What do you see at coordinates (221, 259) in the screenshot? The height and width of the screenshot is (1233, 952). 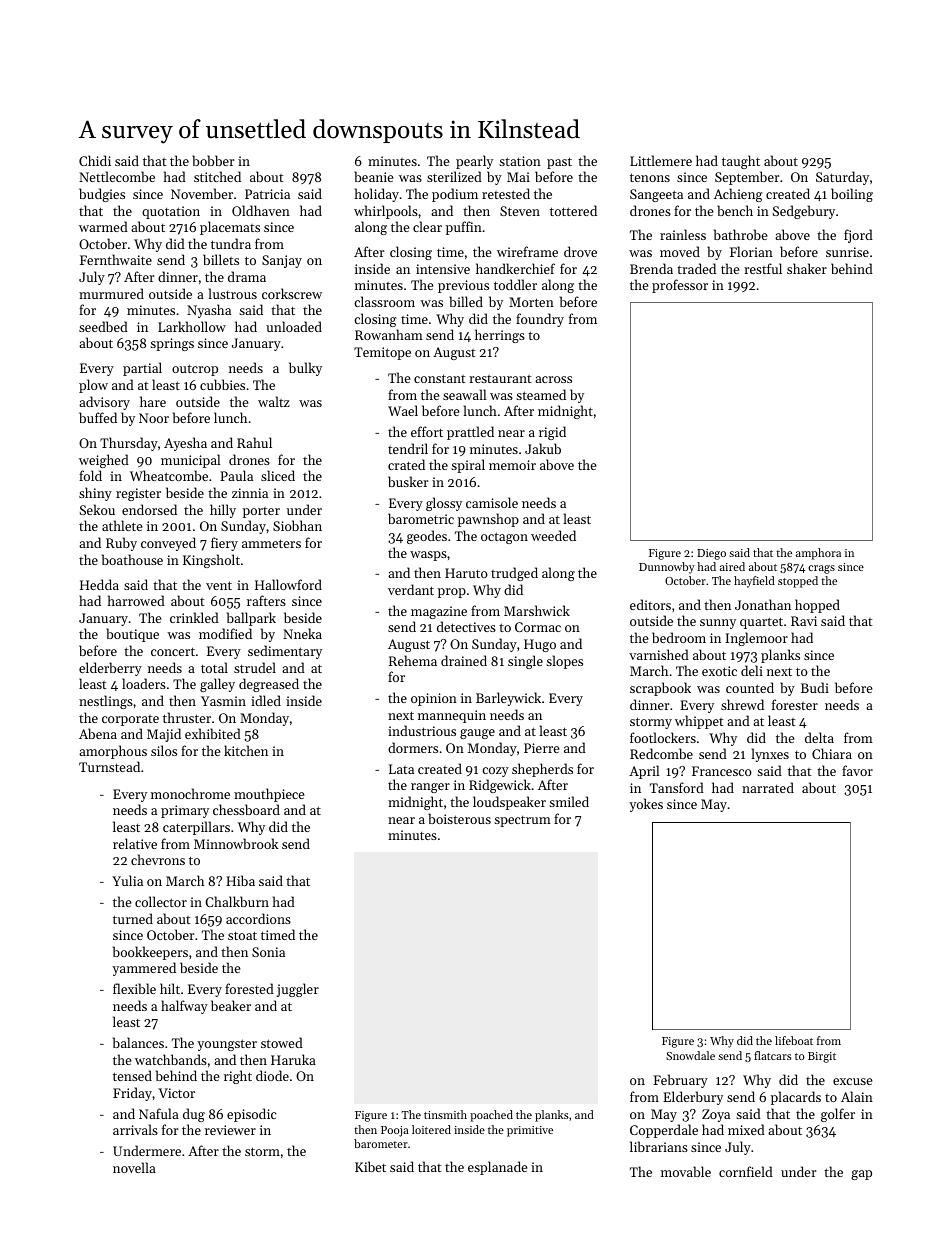 I see `billets` at bounding box center [221, 259].
